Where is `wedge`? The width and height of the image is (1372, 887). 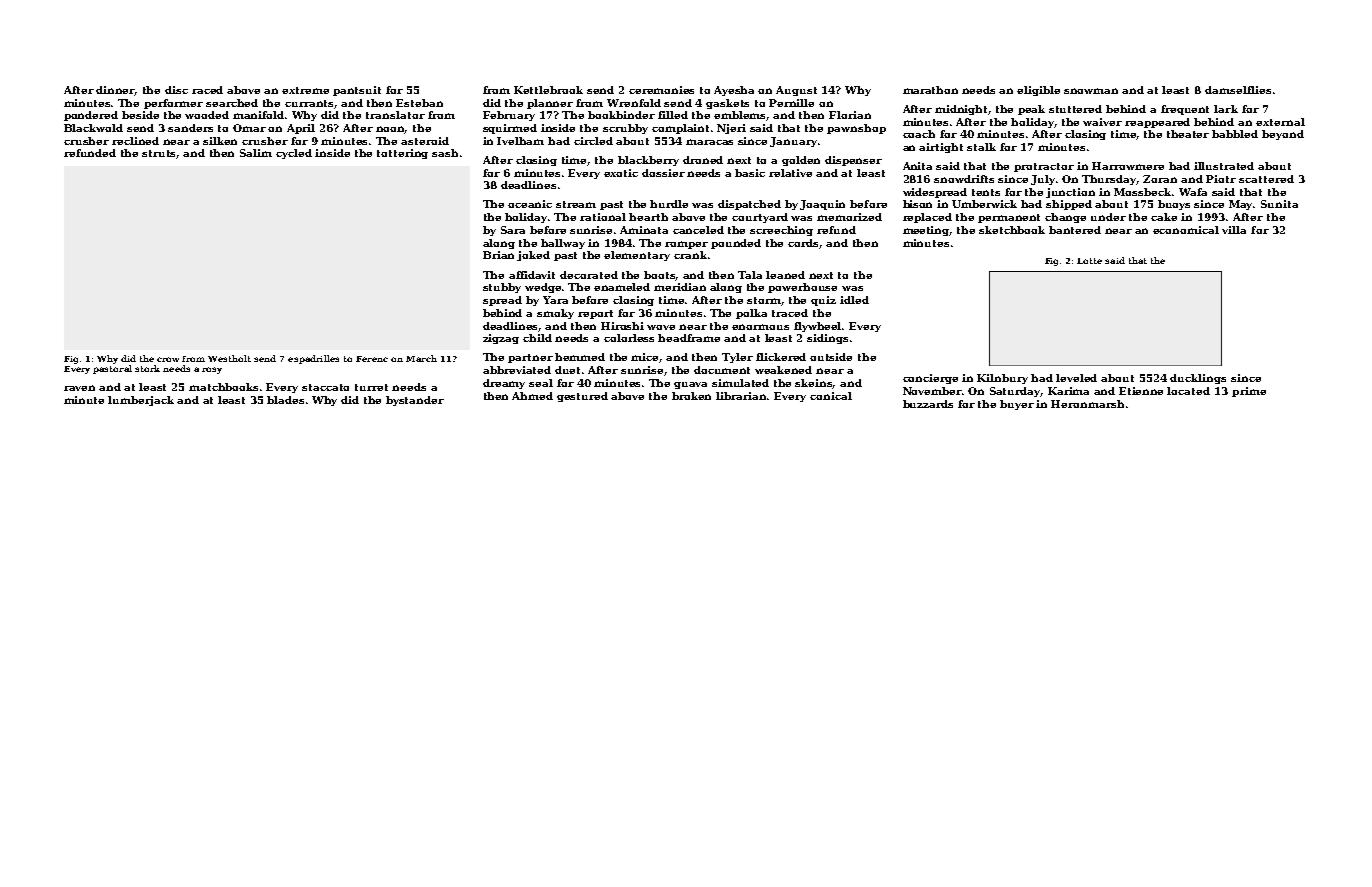 wedge is located at coordinates (543, 288).
